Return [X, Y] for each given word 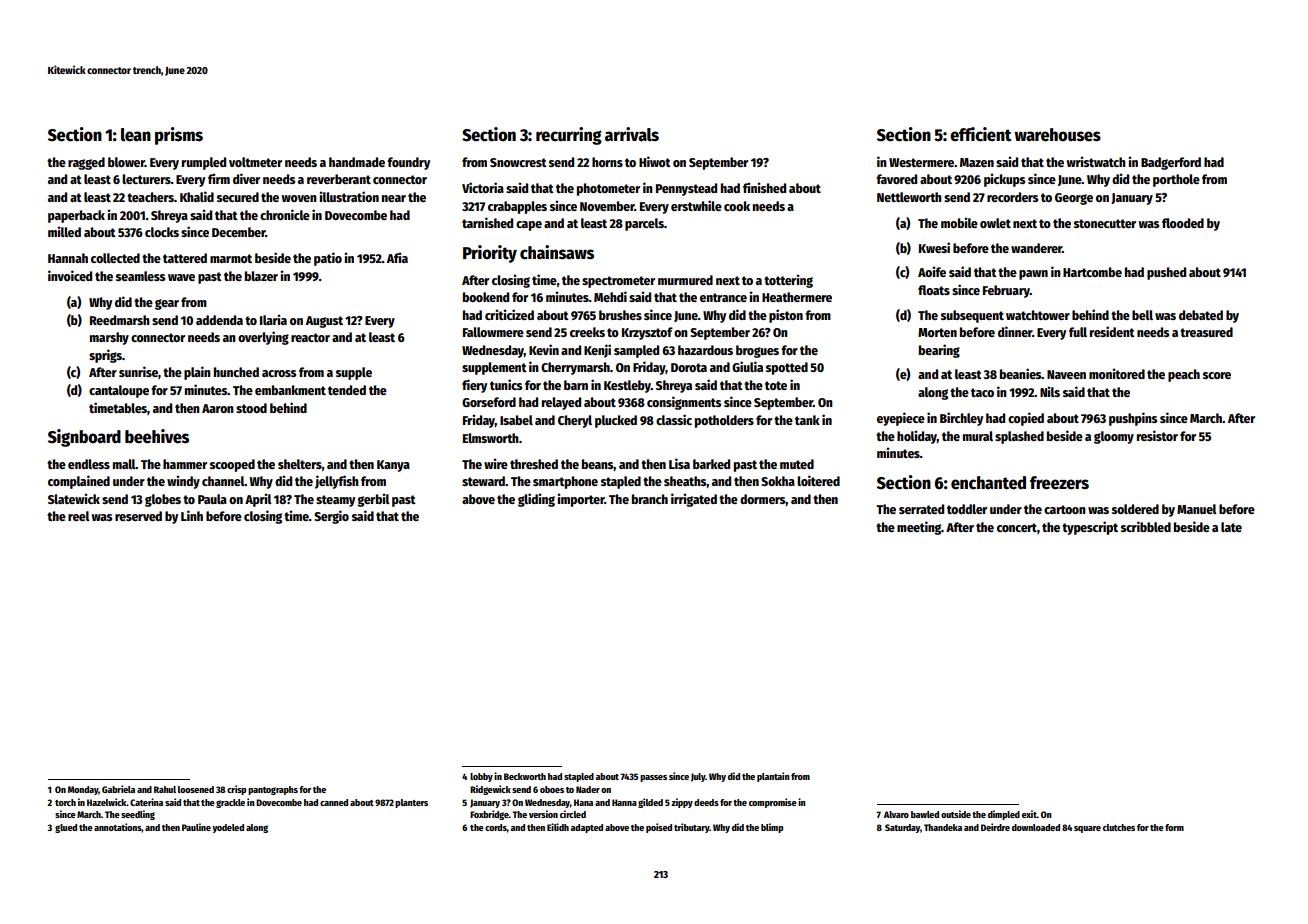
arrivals [632, 134]
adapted [587, 828]
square [1087, 829]
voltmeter [255, 162]
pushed [1166, 273]
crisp [237, 790]
